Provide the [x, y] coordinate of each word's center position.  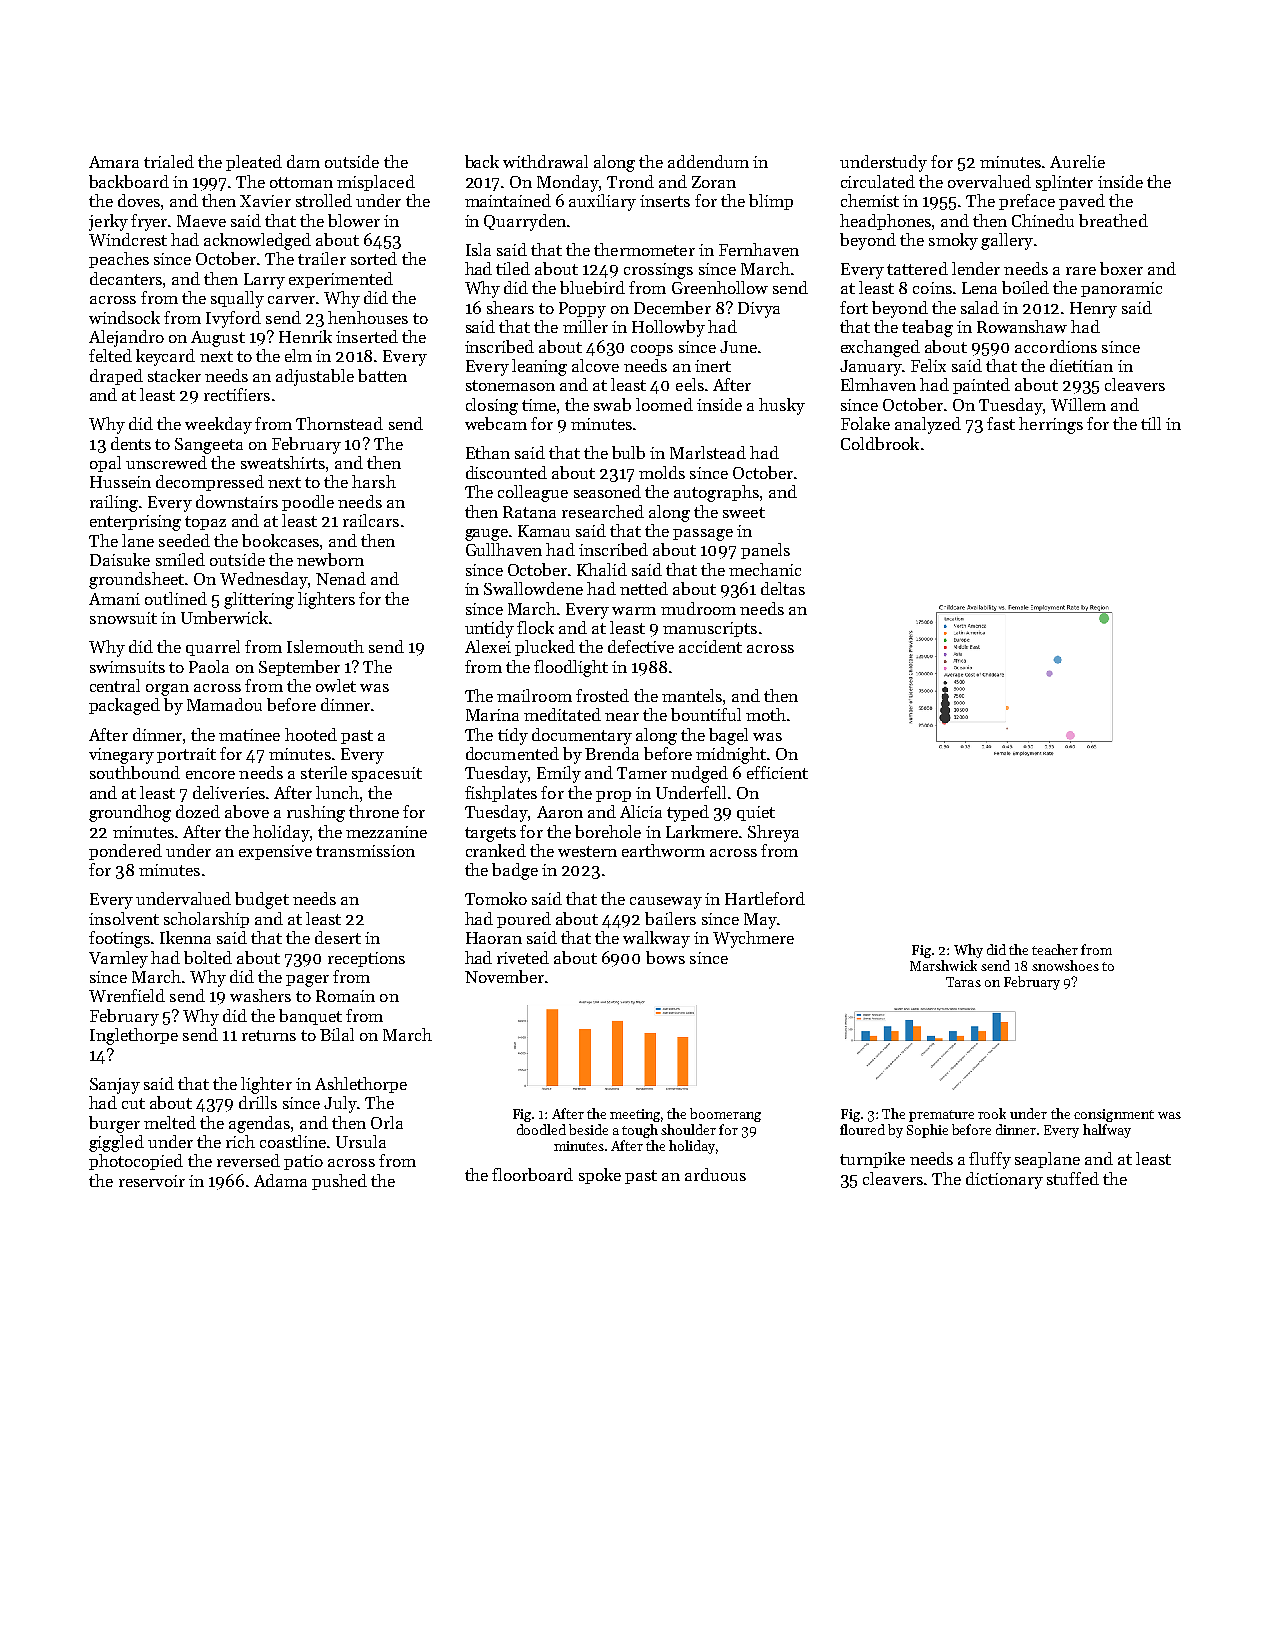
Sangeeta [209, 446]
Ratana [529, 512]
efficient [777, 772]
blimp [771, 202]
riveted [523, 957]
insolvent [124, 918]
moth [766, 714]
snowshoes [1065, 965]
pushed [339, 1182]
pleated [254, 163]
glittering [259, 600]
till [1151, 423]
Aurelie [1077, 161]
